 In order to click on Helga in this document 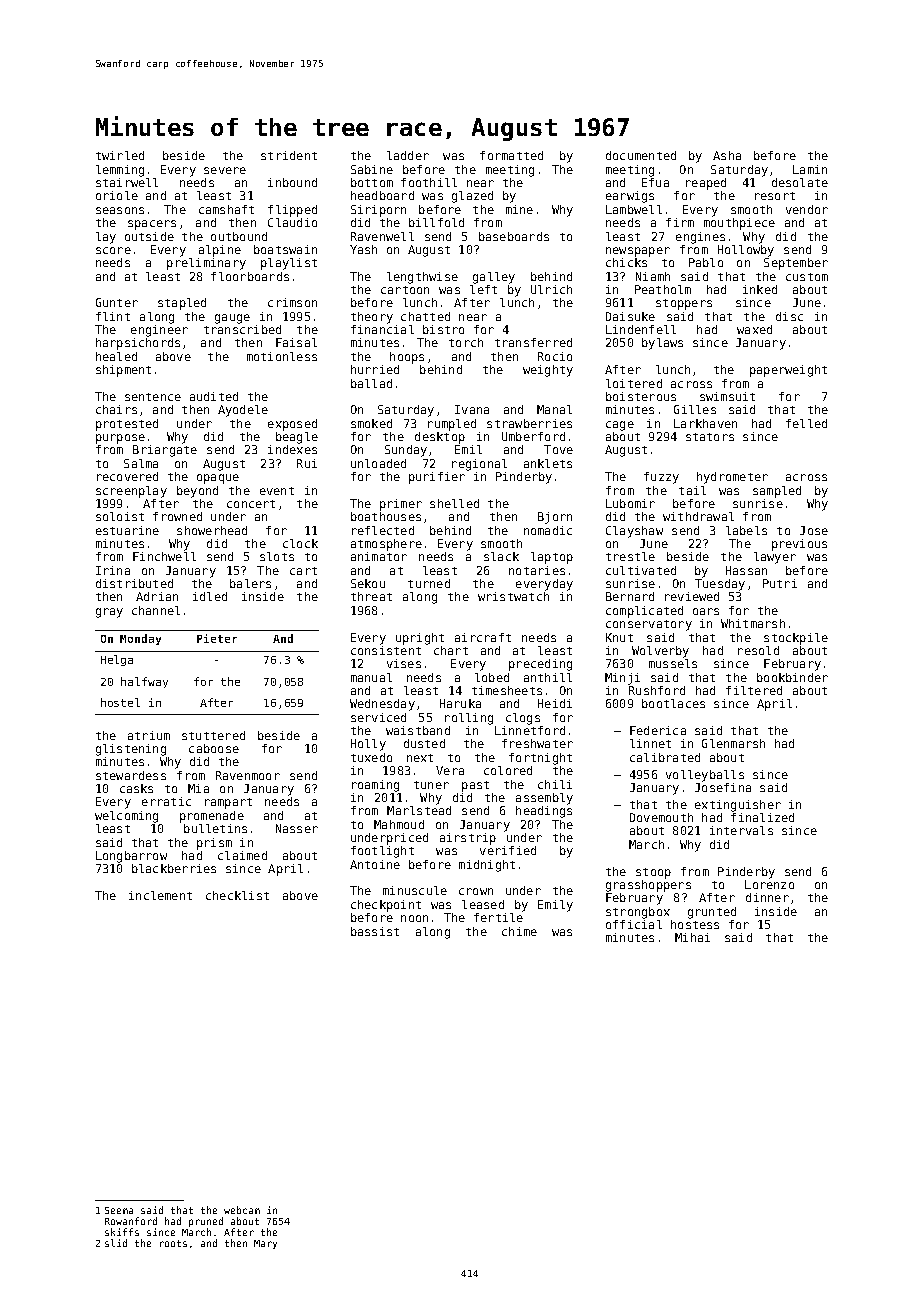, I will do `click(117, 660)`.
